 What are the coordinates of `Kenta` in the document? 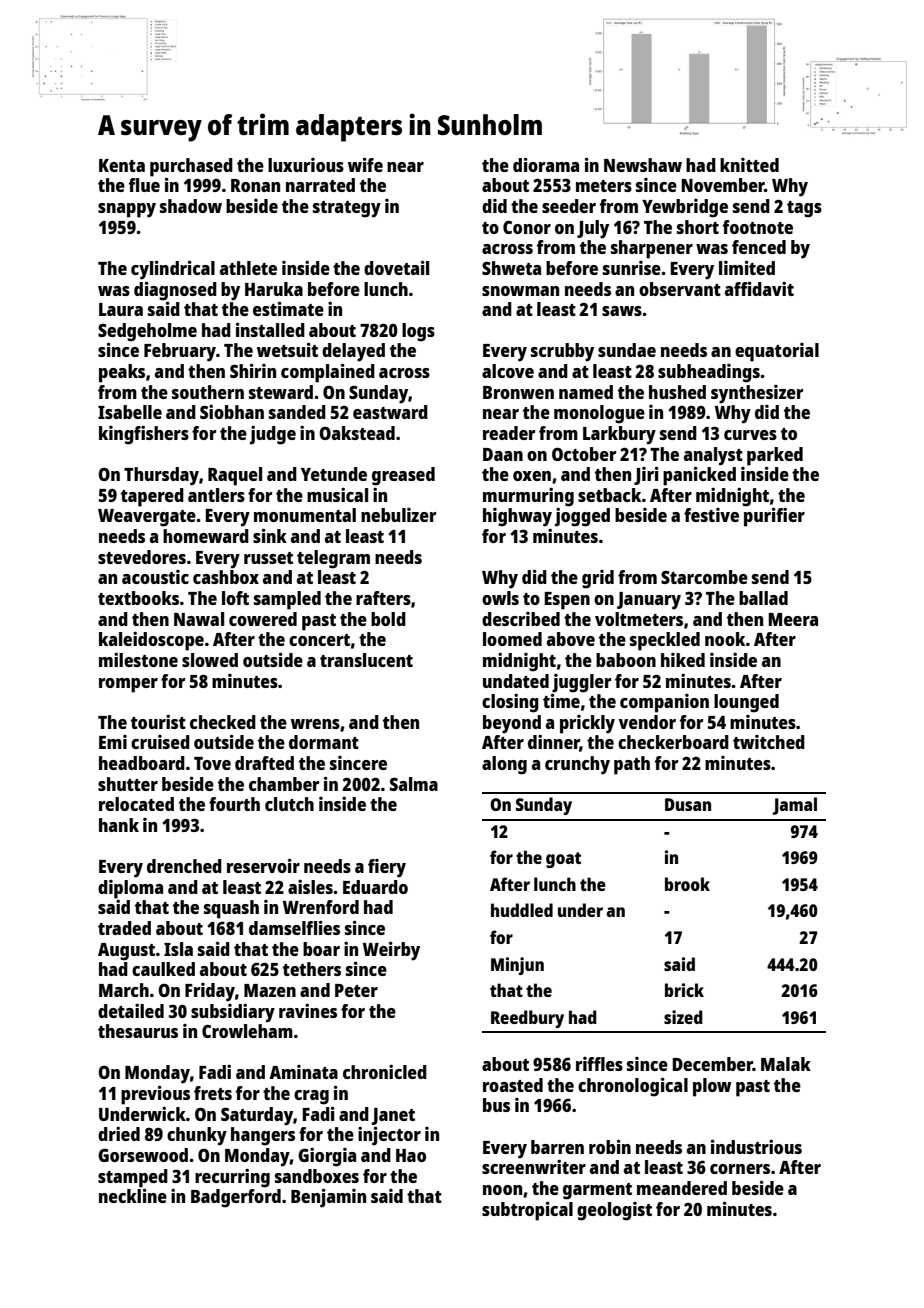 It's located at (122, 165).
